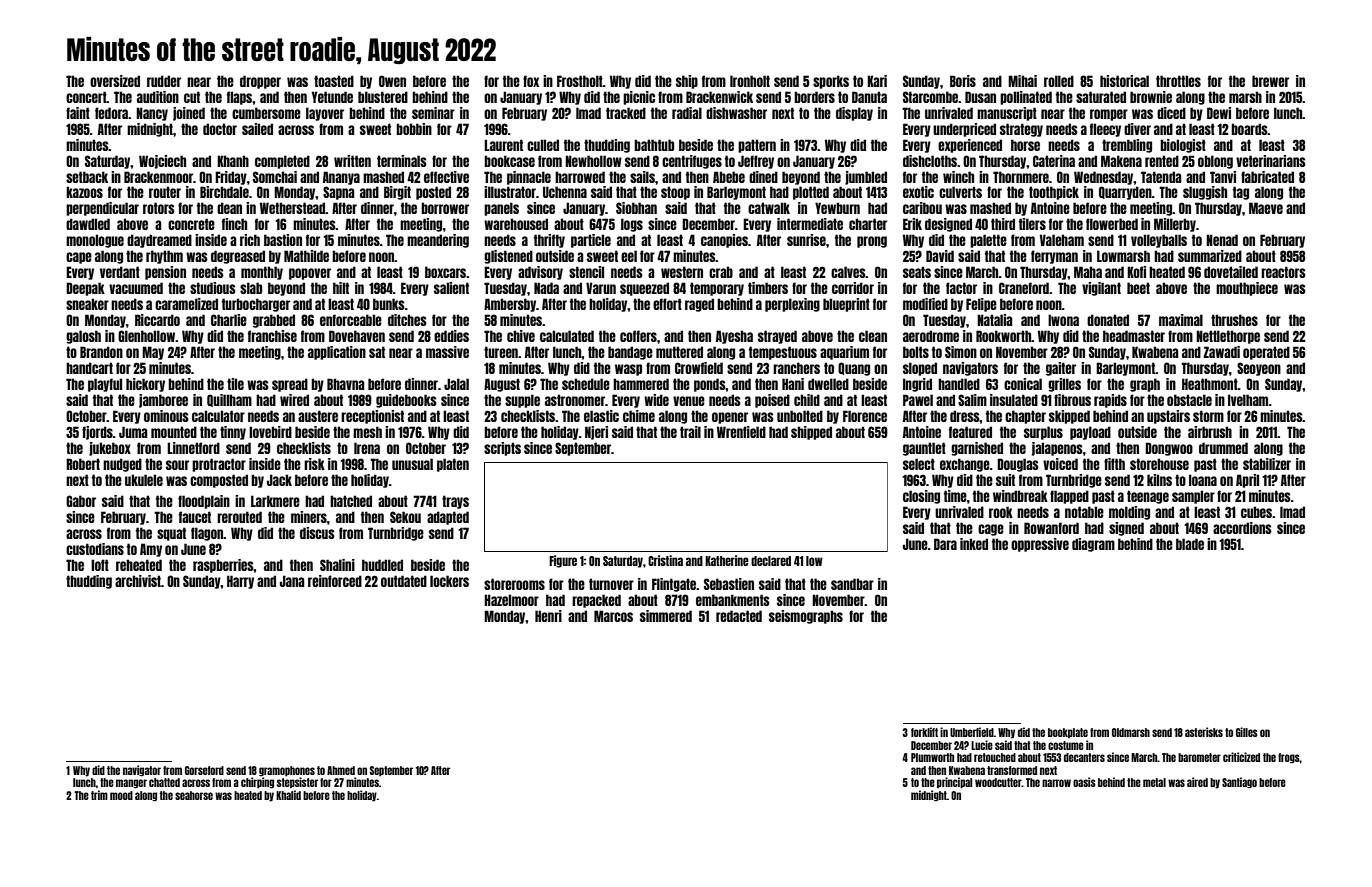 Image resolution: width=1372 pixels, height=887 pixels. What do you see at coordinates (288, 795) in the screenshot?
I see `Khalid` at bounding box center [288, 795].
